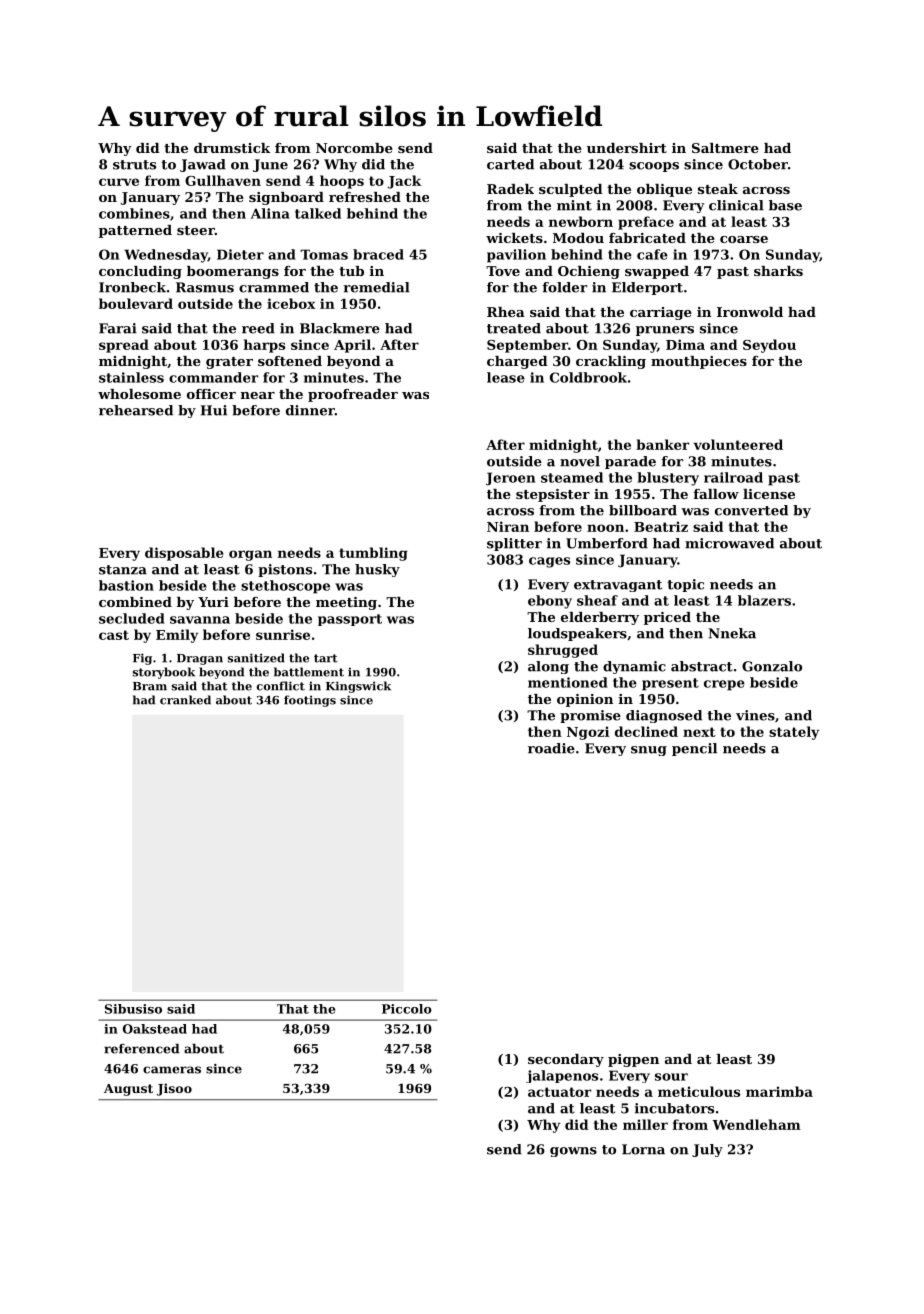 This screenshot has width=924, height=1314. What do you see at coordinates (134, 165) in the screenshot?
I see `struts` at bounding box center [134, 165].
